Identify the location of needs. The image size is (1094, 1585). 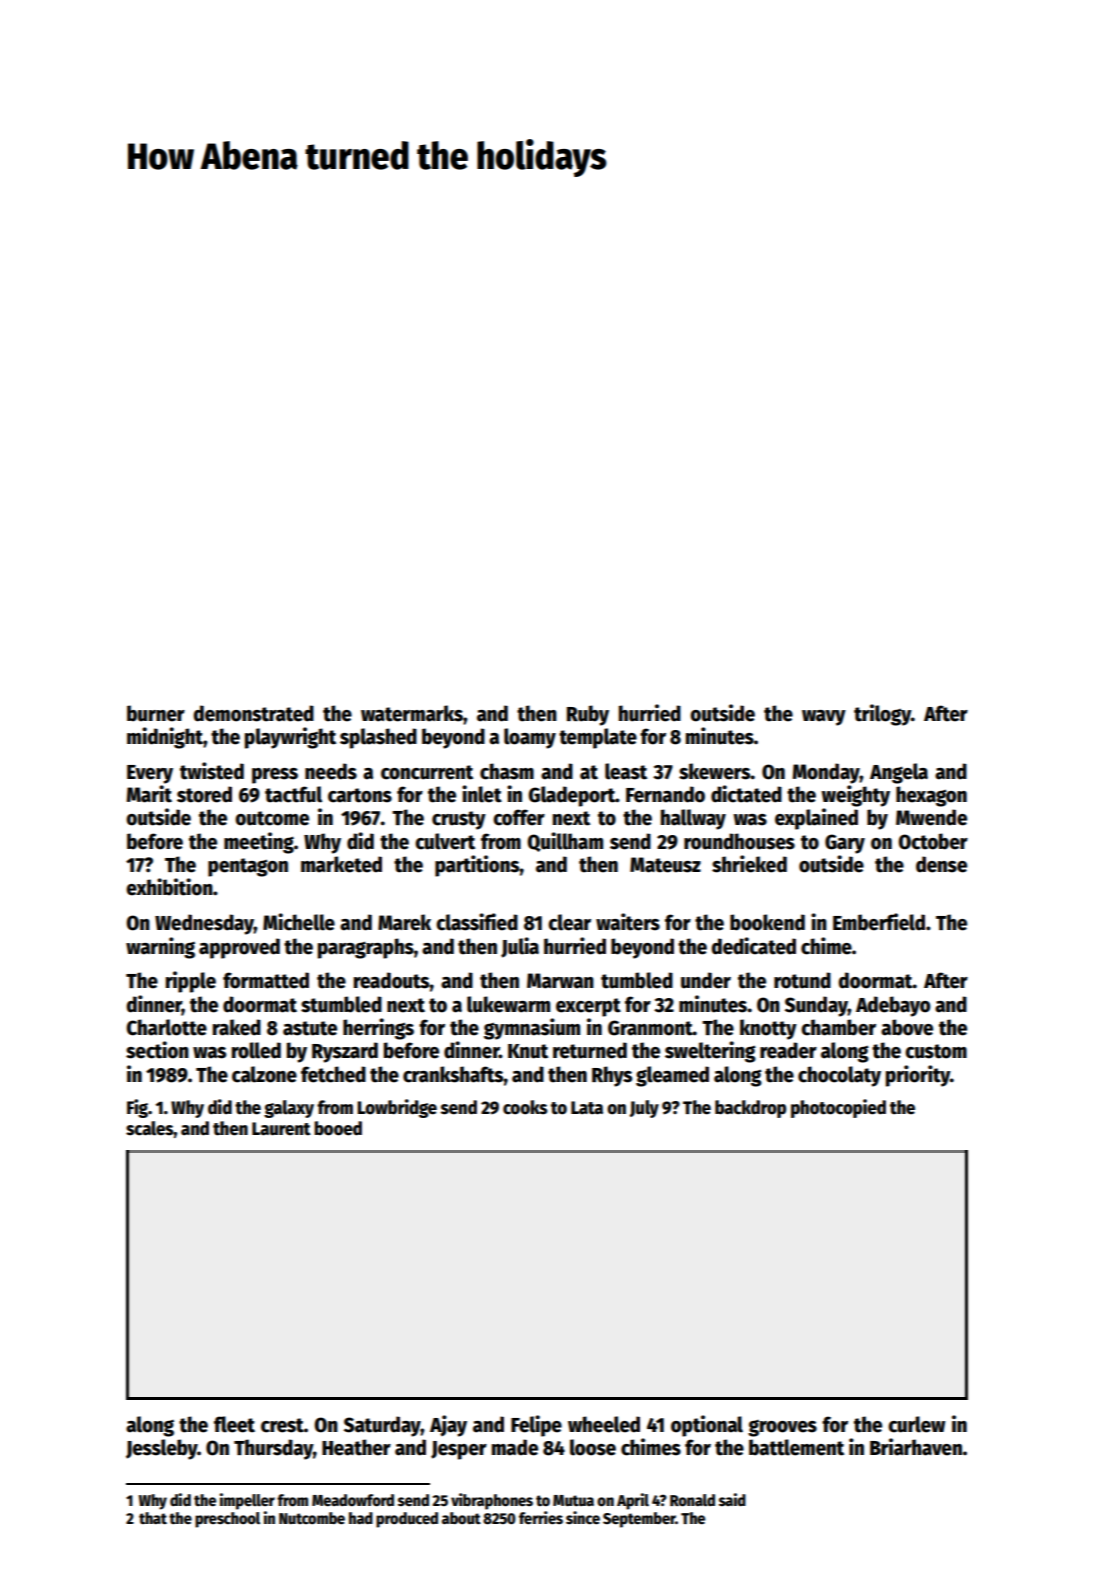
(331, 771).
